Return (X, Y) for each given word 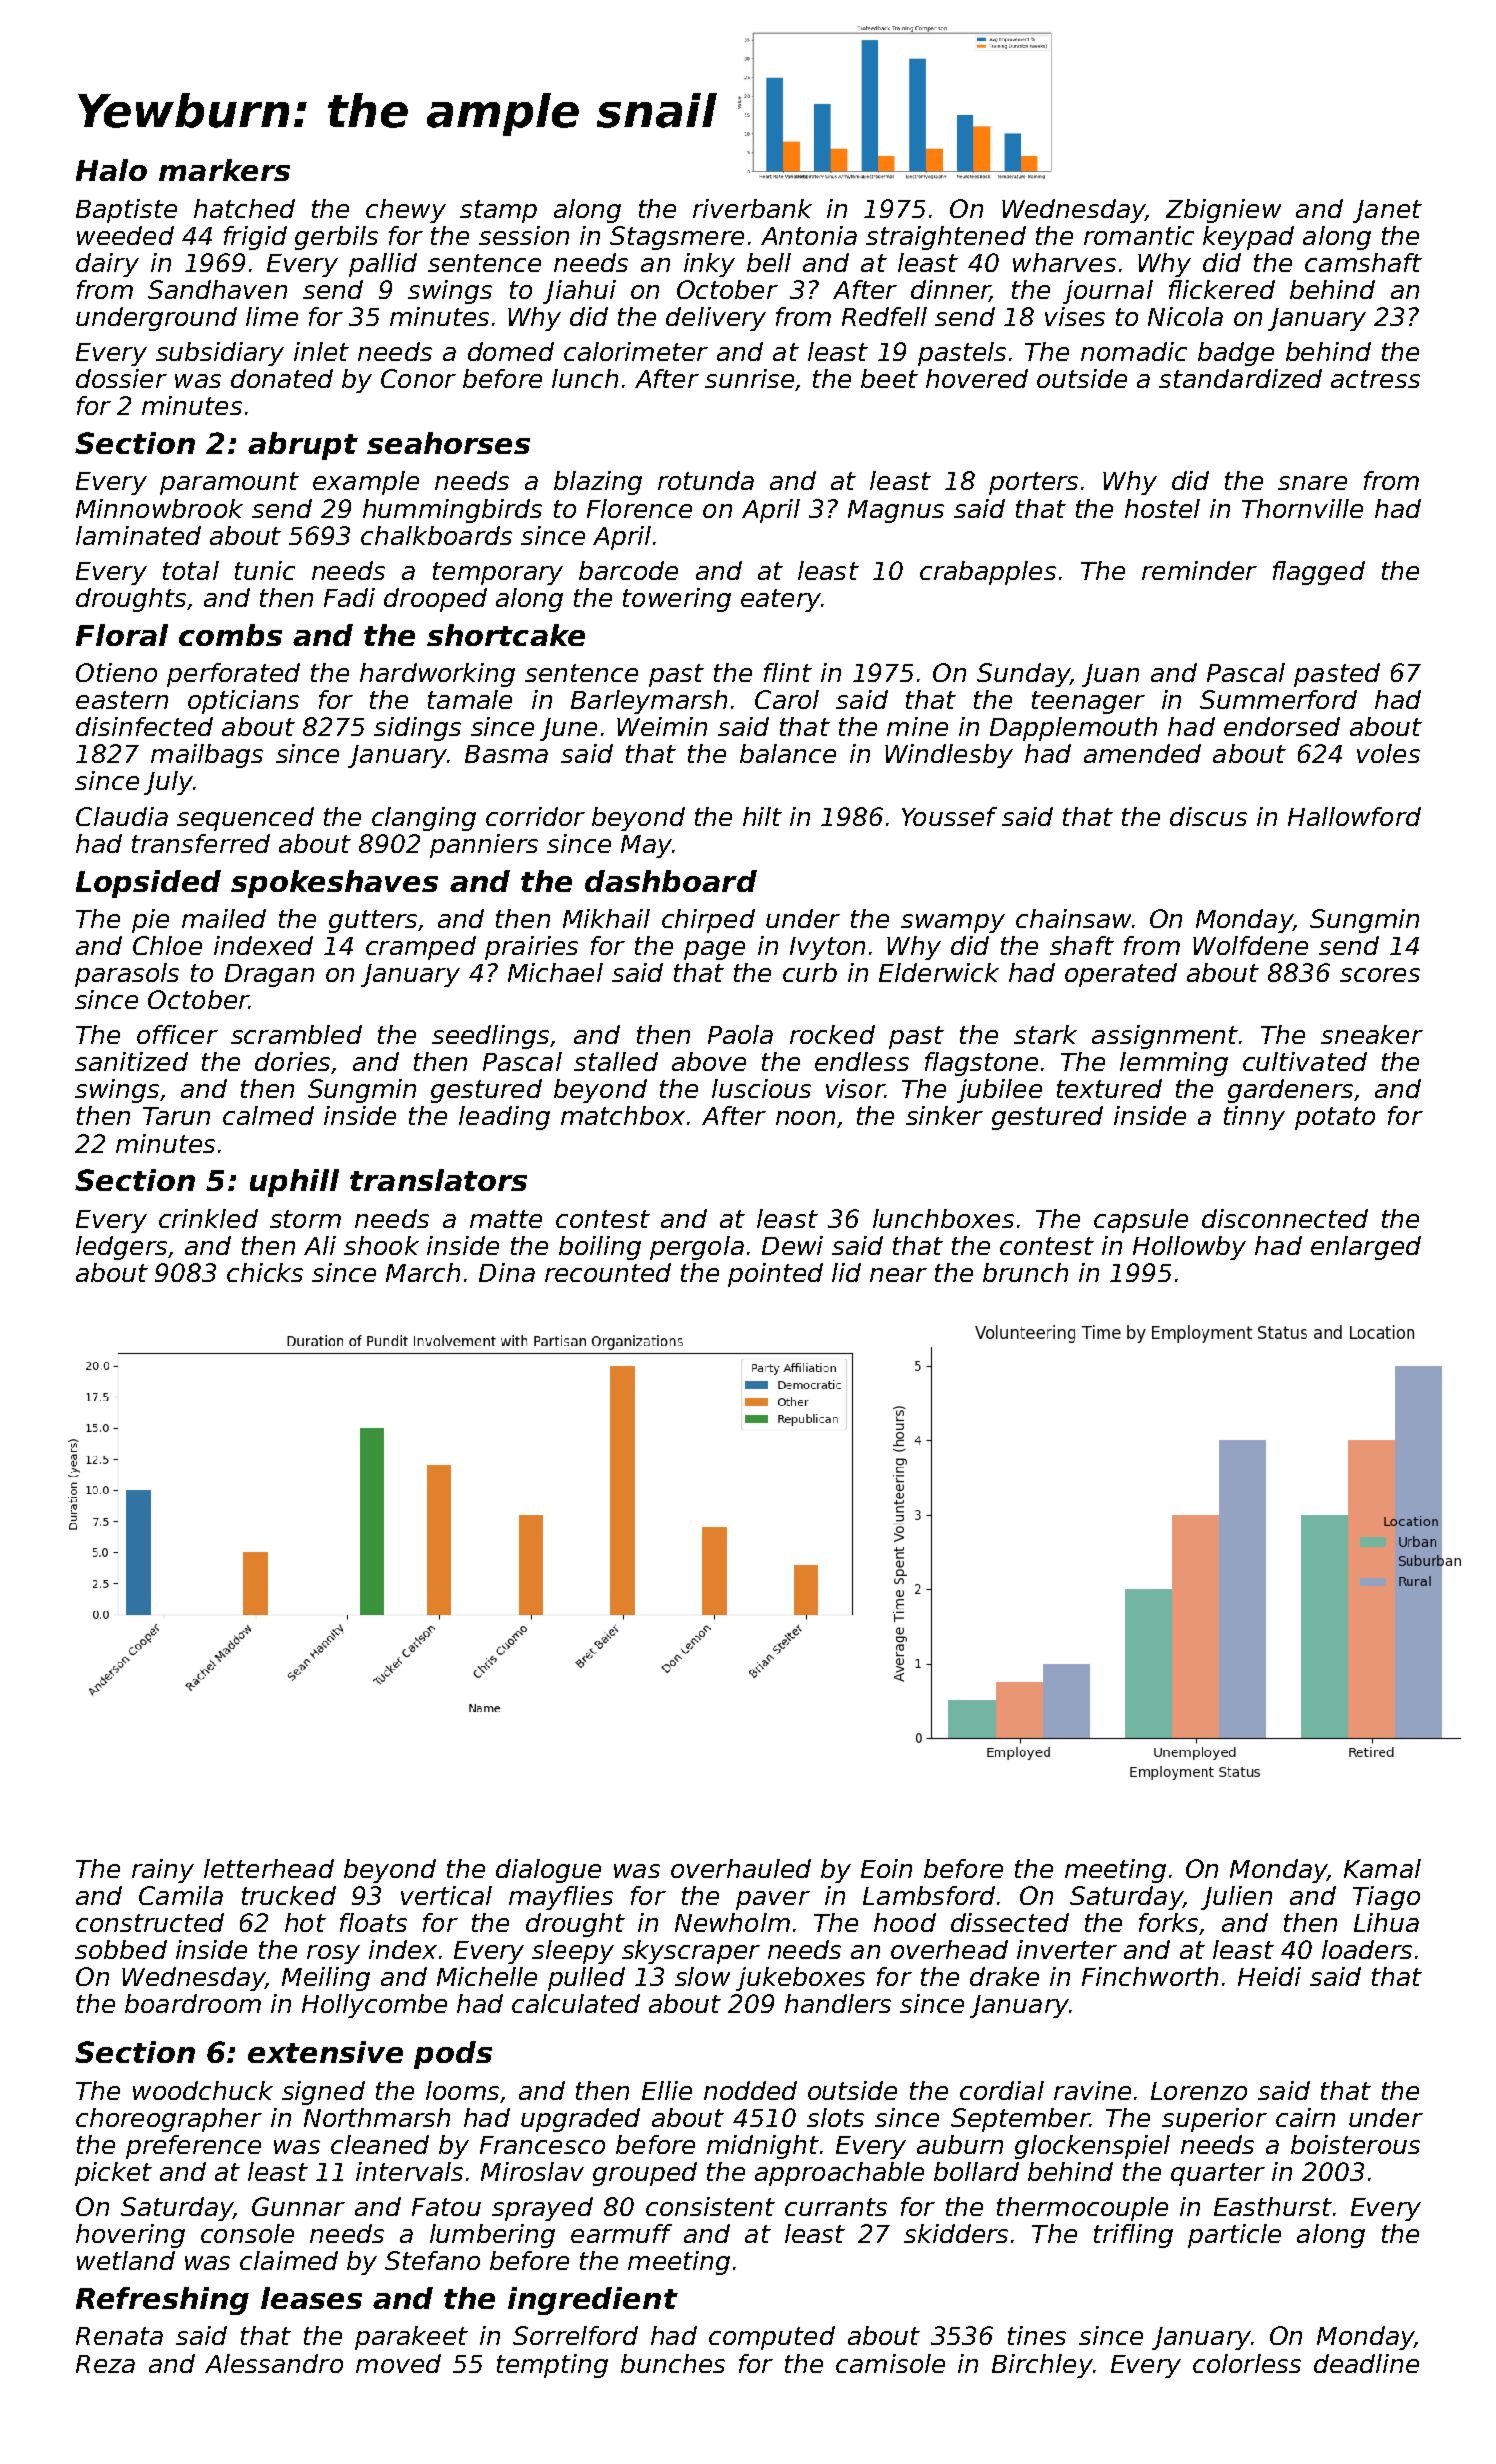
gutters (373, 921)
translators (438, 1180)
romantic (1139, 235)
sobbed (121, 1949)
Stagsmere (677, 238)
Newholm (732, 1922)
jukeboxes (800, 1979)
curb (810, 972)
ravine (1092, 2090)
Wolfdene (1250, 945)
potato (1335, 1118)
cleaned (380, 2144)
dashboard (671, 881)
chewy (406, 211)
